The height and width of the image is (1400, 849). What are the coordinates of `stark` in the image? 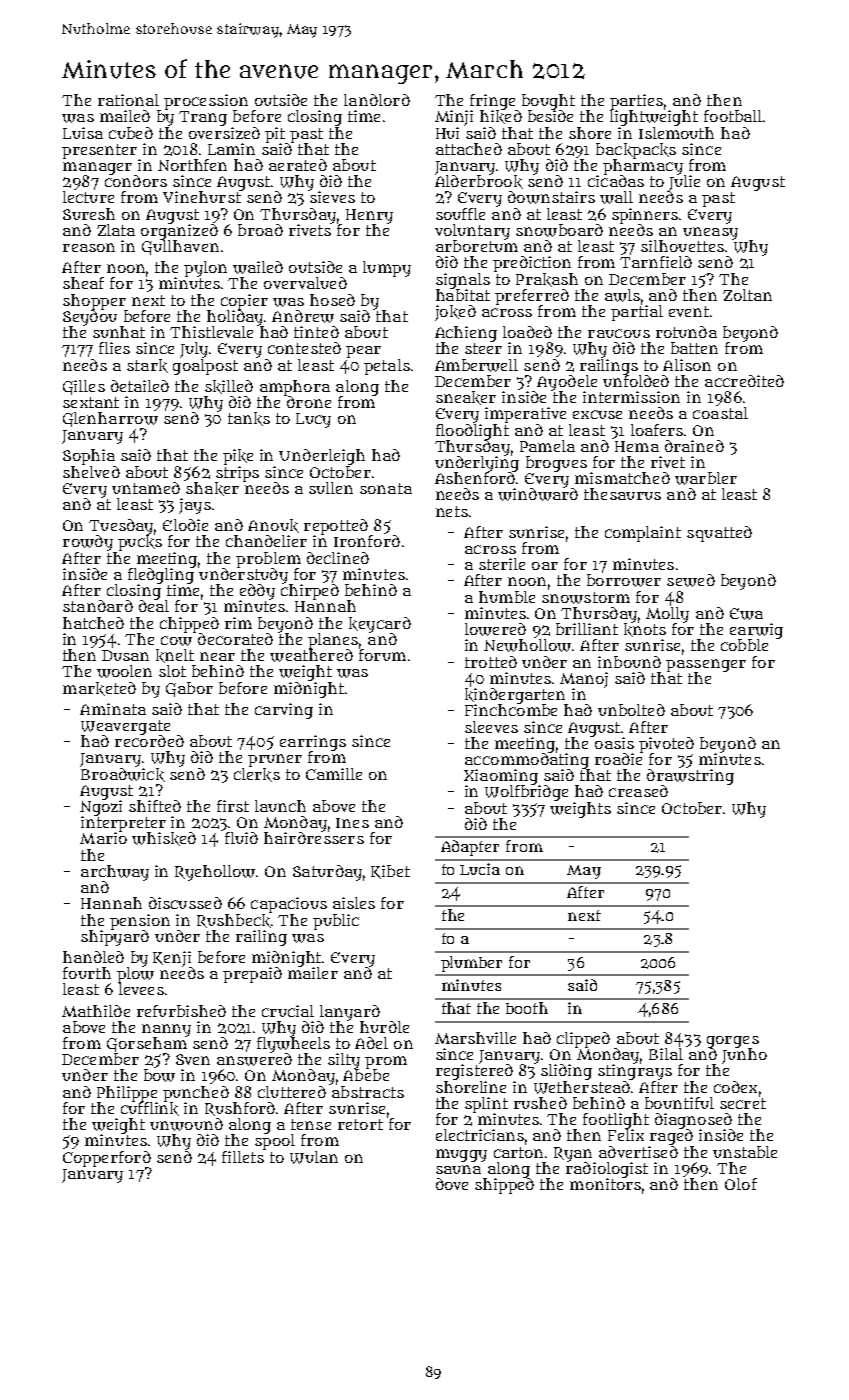 It's located at (147, 366).
